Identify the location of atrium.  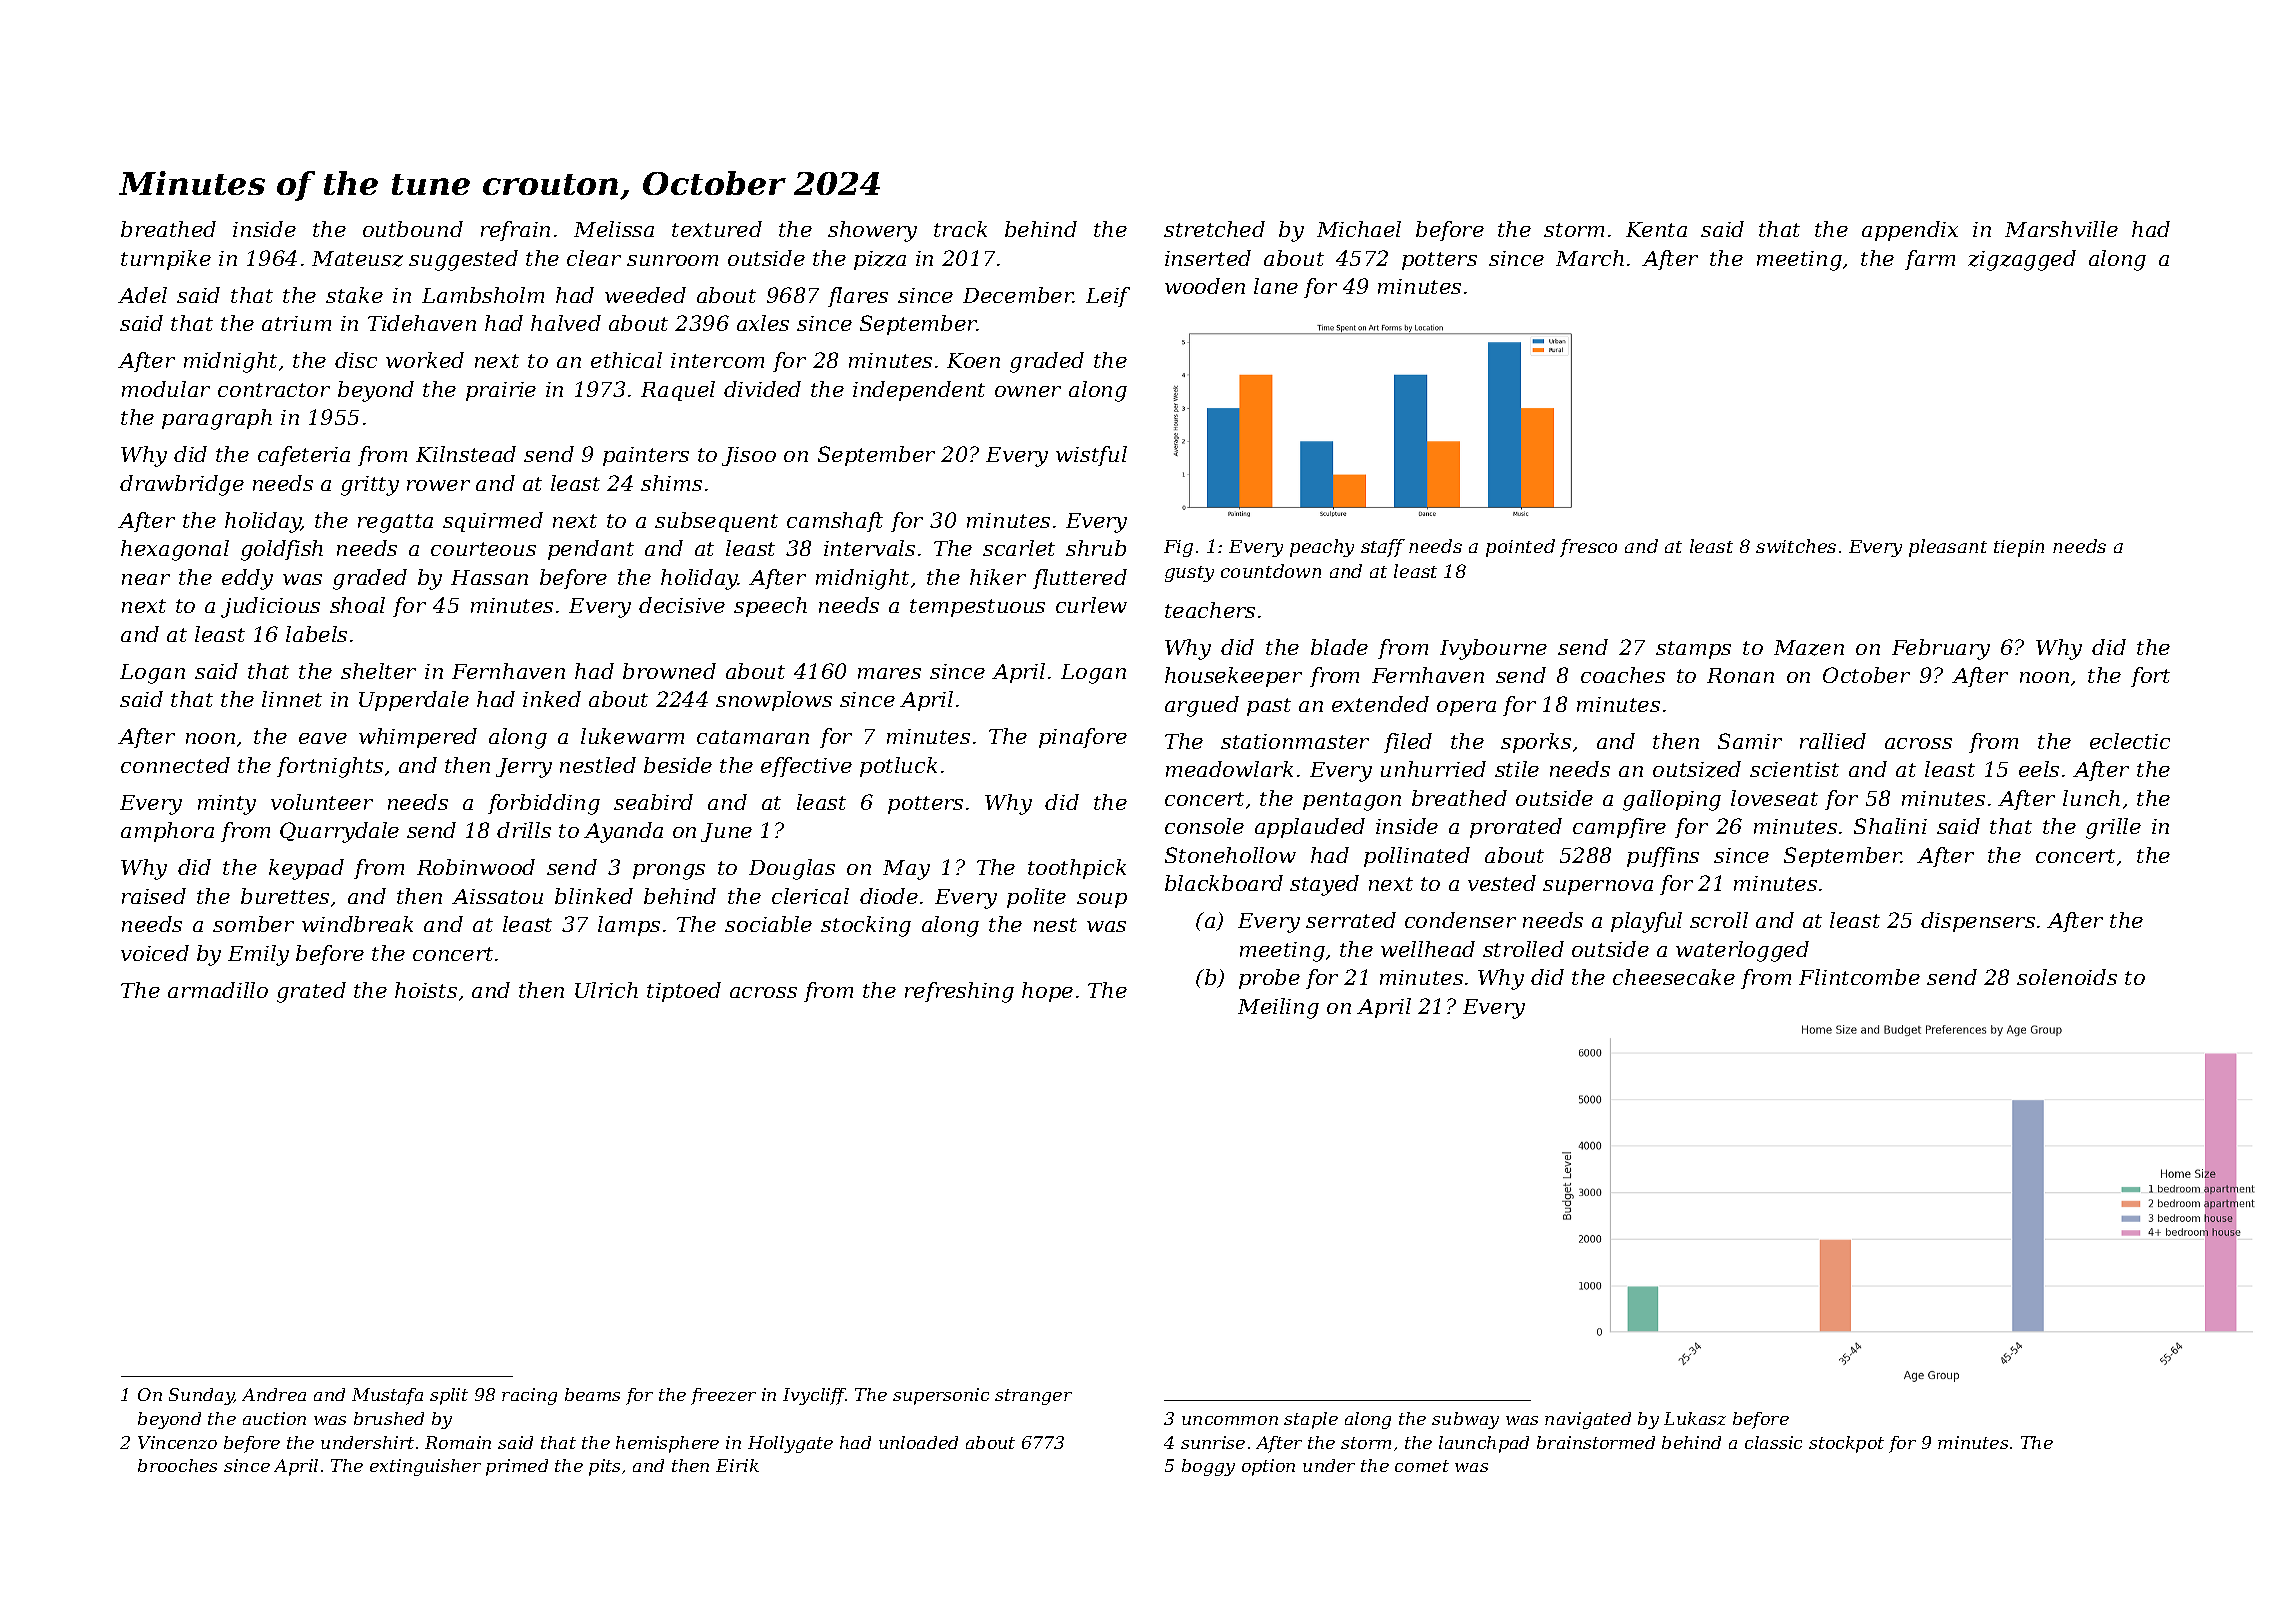
(296, 323).
